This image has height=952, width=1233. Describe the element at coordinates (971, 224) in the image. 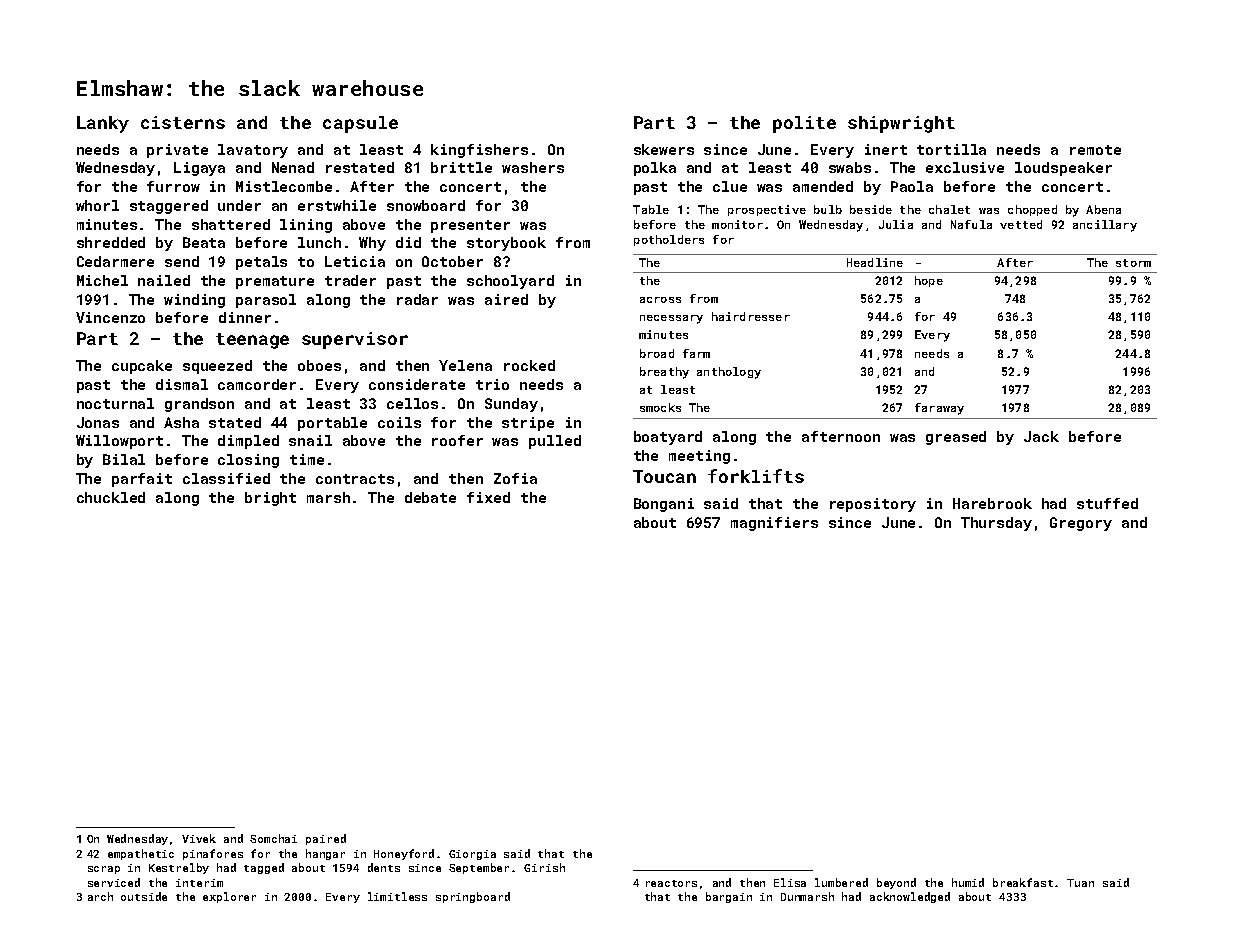

I see `Nafula` at that location.
